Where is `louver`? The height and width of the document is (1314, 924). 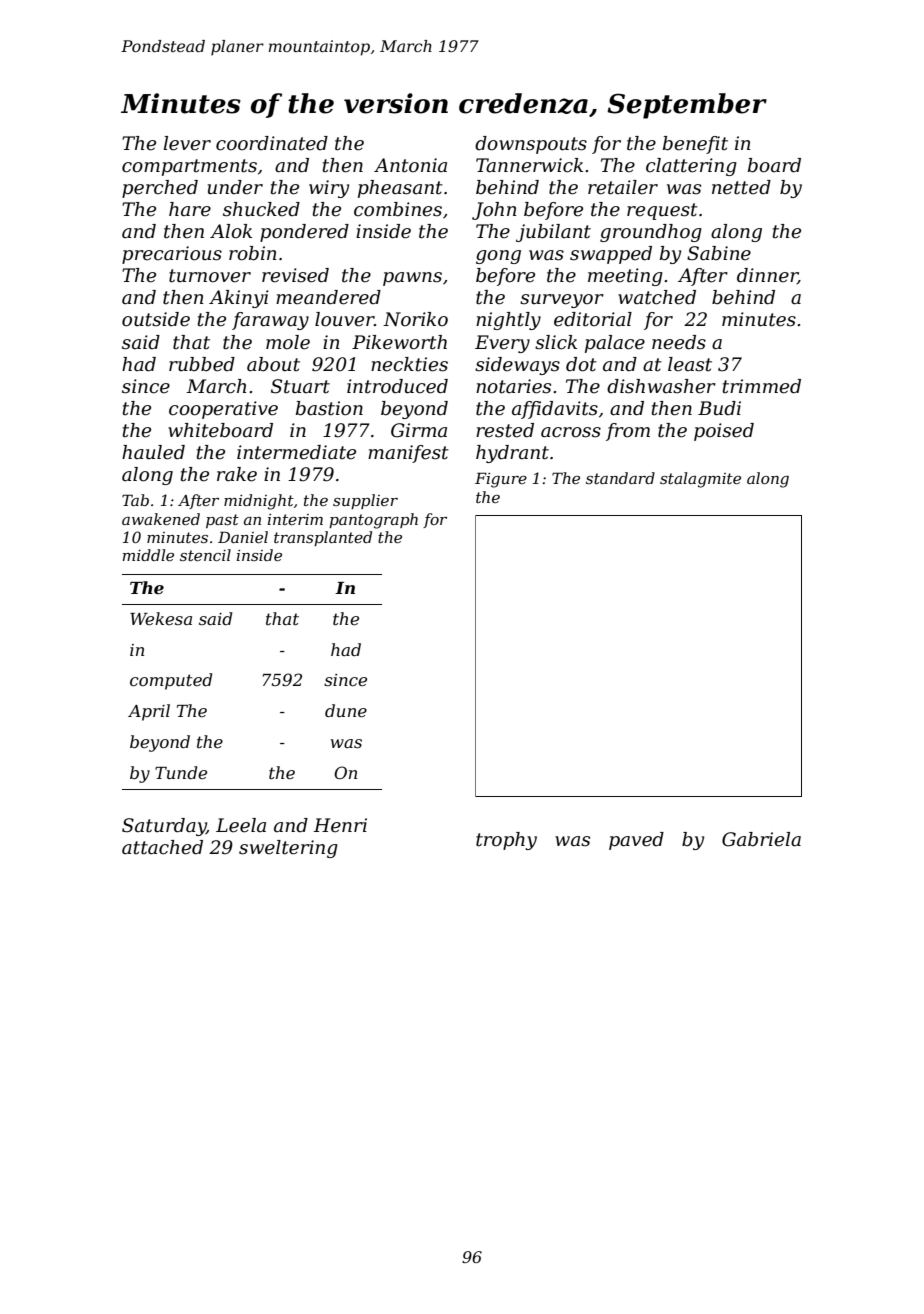
louver is located at coordinates (344, 319).
